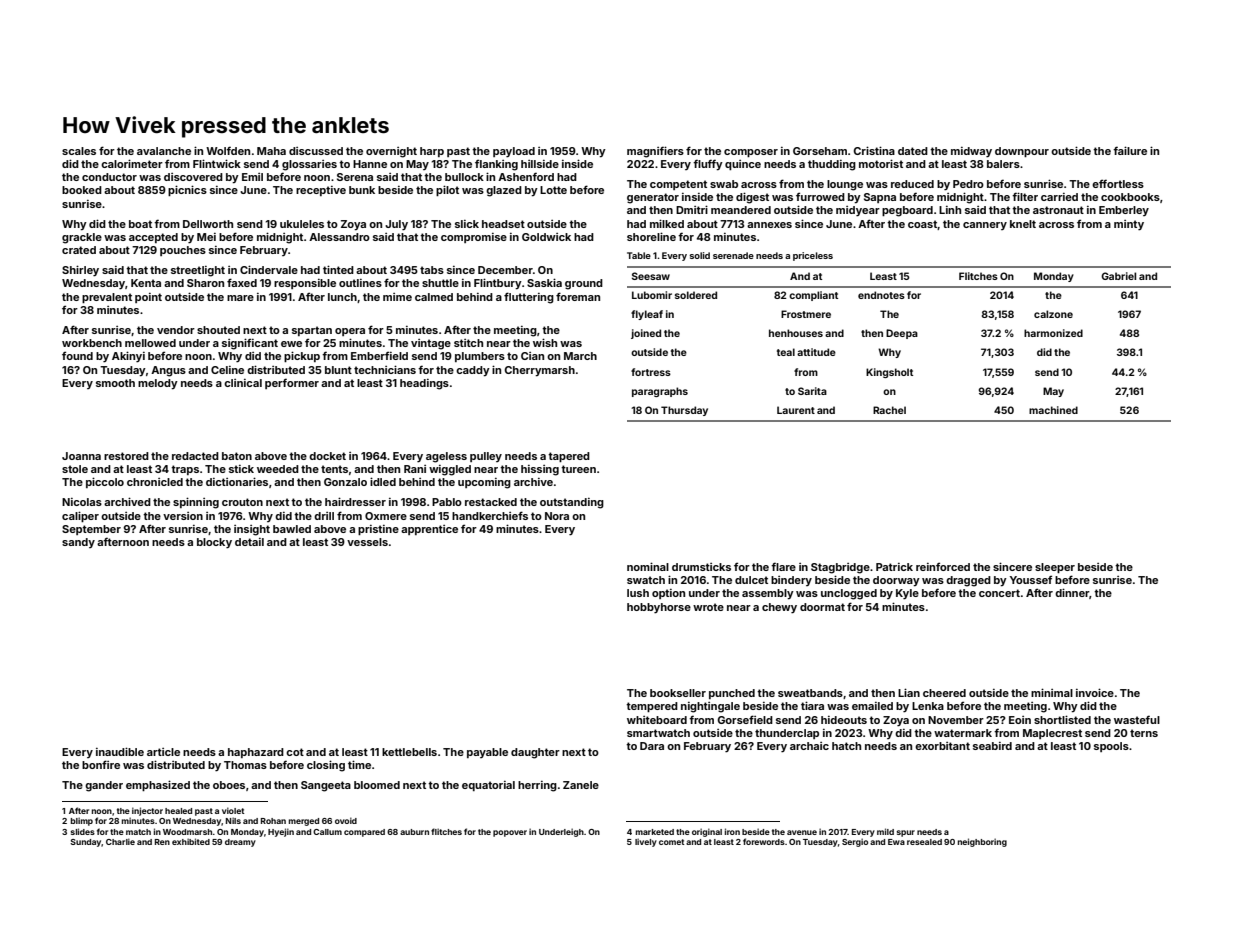  Describe the element at coordinates (646, 842) in the image. I see `lively` at that location.
